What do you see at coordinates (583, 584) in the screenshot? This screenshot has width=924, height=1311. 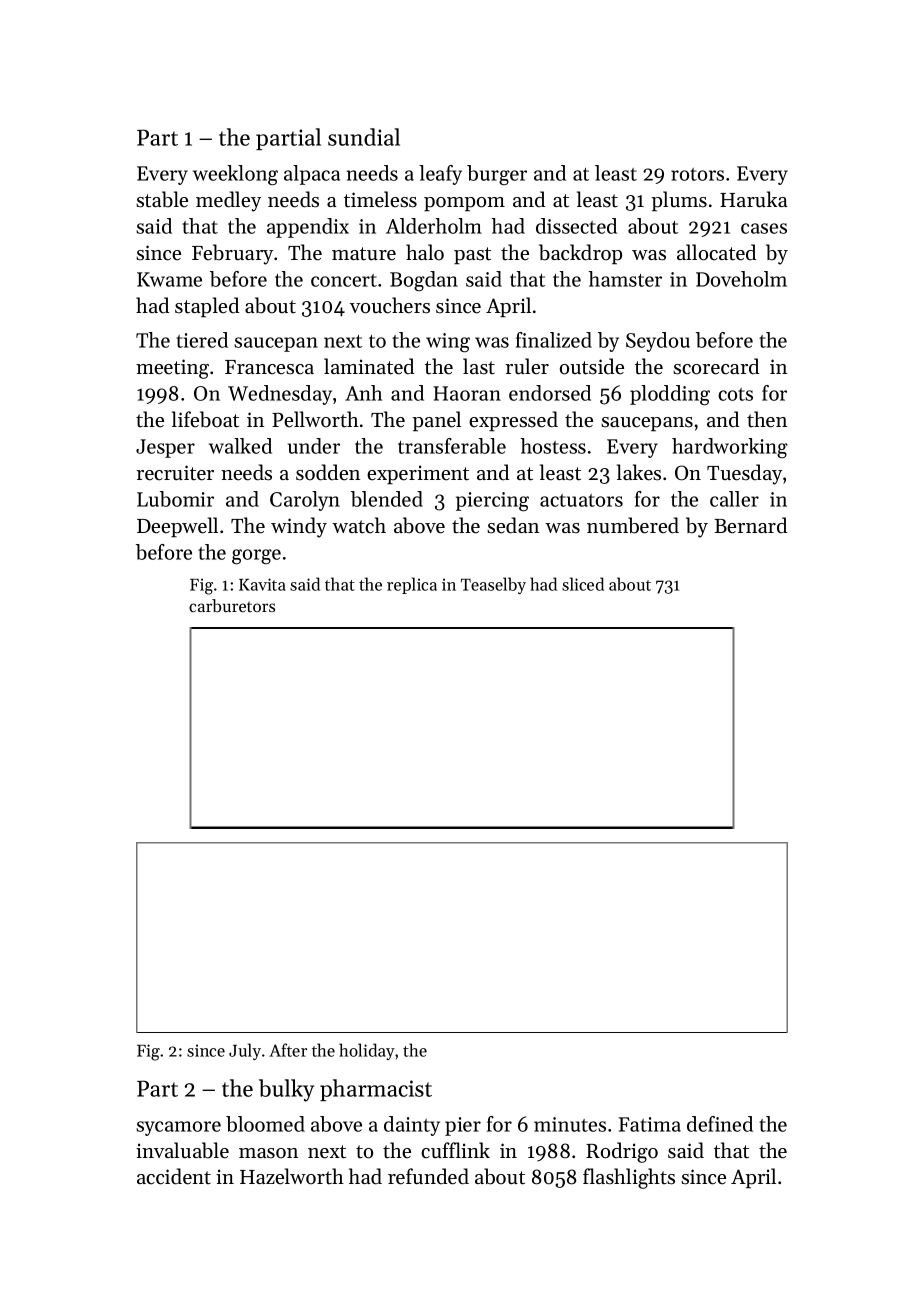 I see `sliced` at bounding box center [583, 584].
